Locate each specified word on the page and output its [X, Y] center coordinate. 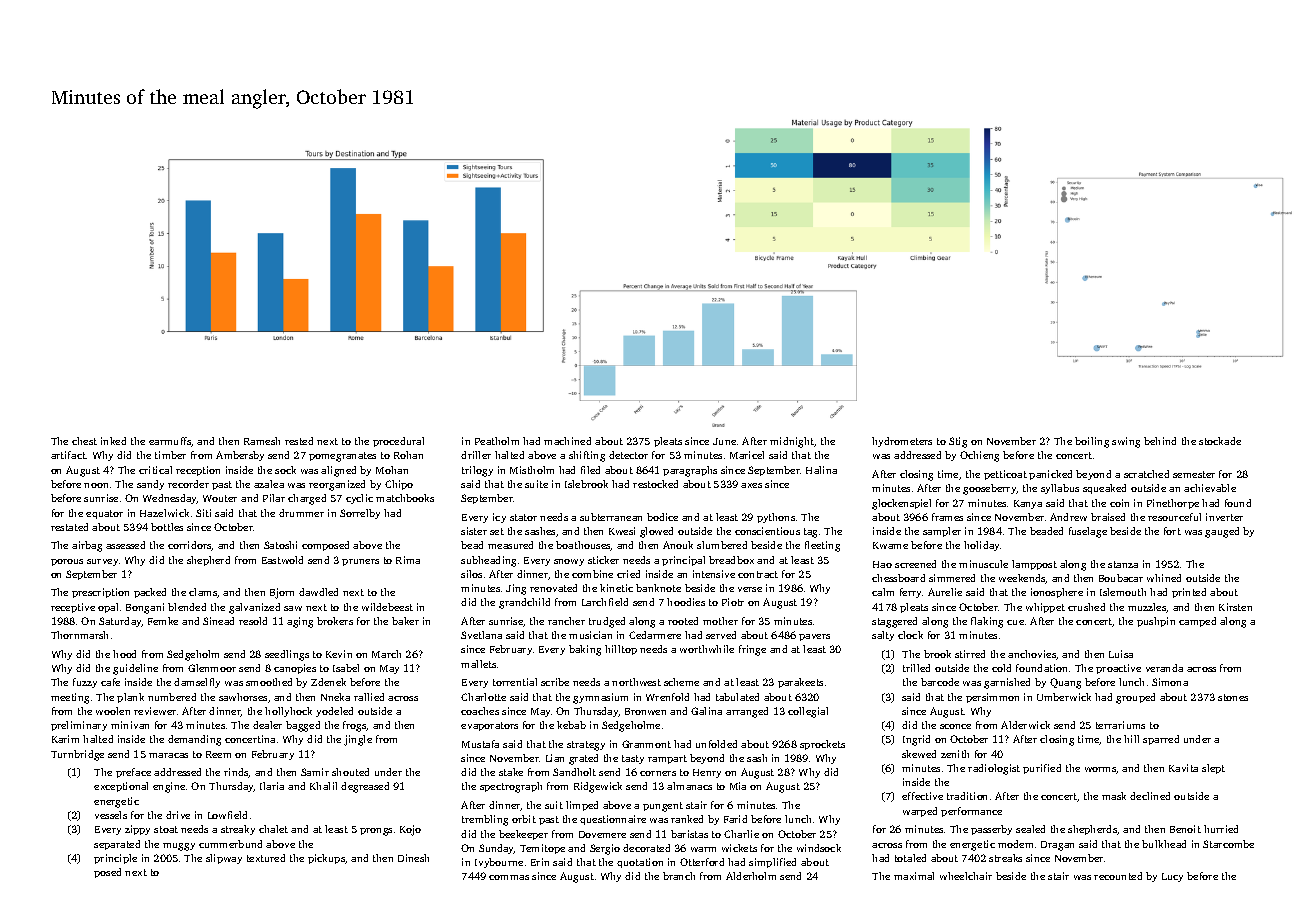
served [721, 635]
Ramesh [262, 441]
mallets [478, 664]
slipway [224, 859]
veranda [1164, 668]
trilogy [477, 471]
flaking [987, 622]
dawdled [318, 592]
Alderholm [751, 876]
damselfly [197, 683]
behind [1160, 441]
